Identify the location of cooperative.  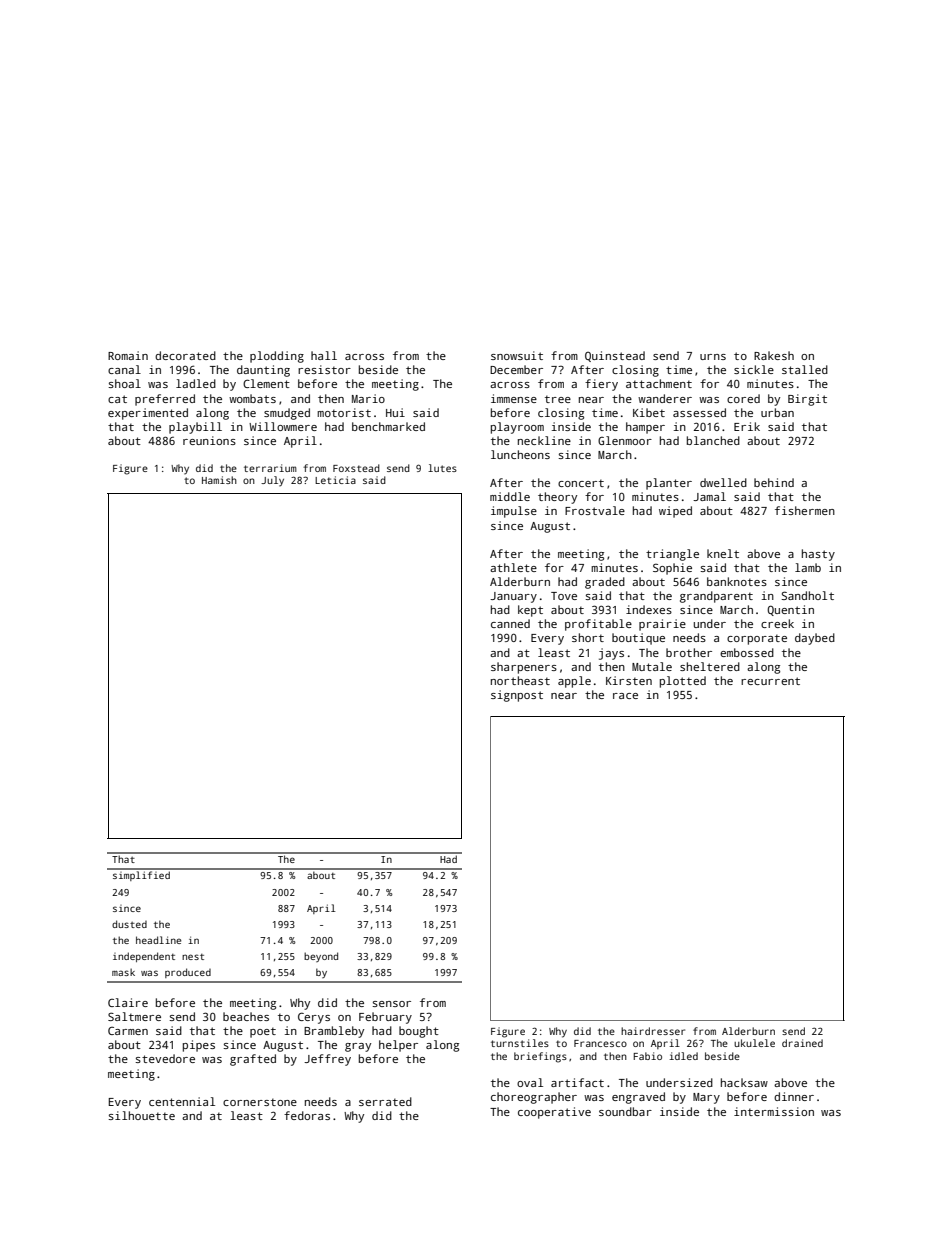
(554, 1113).
